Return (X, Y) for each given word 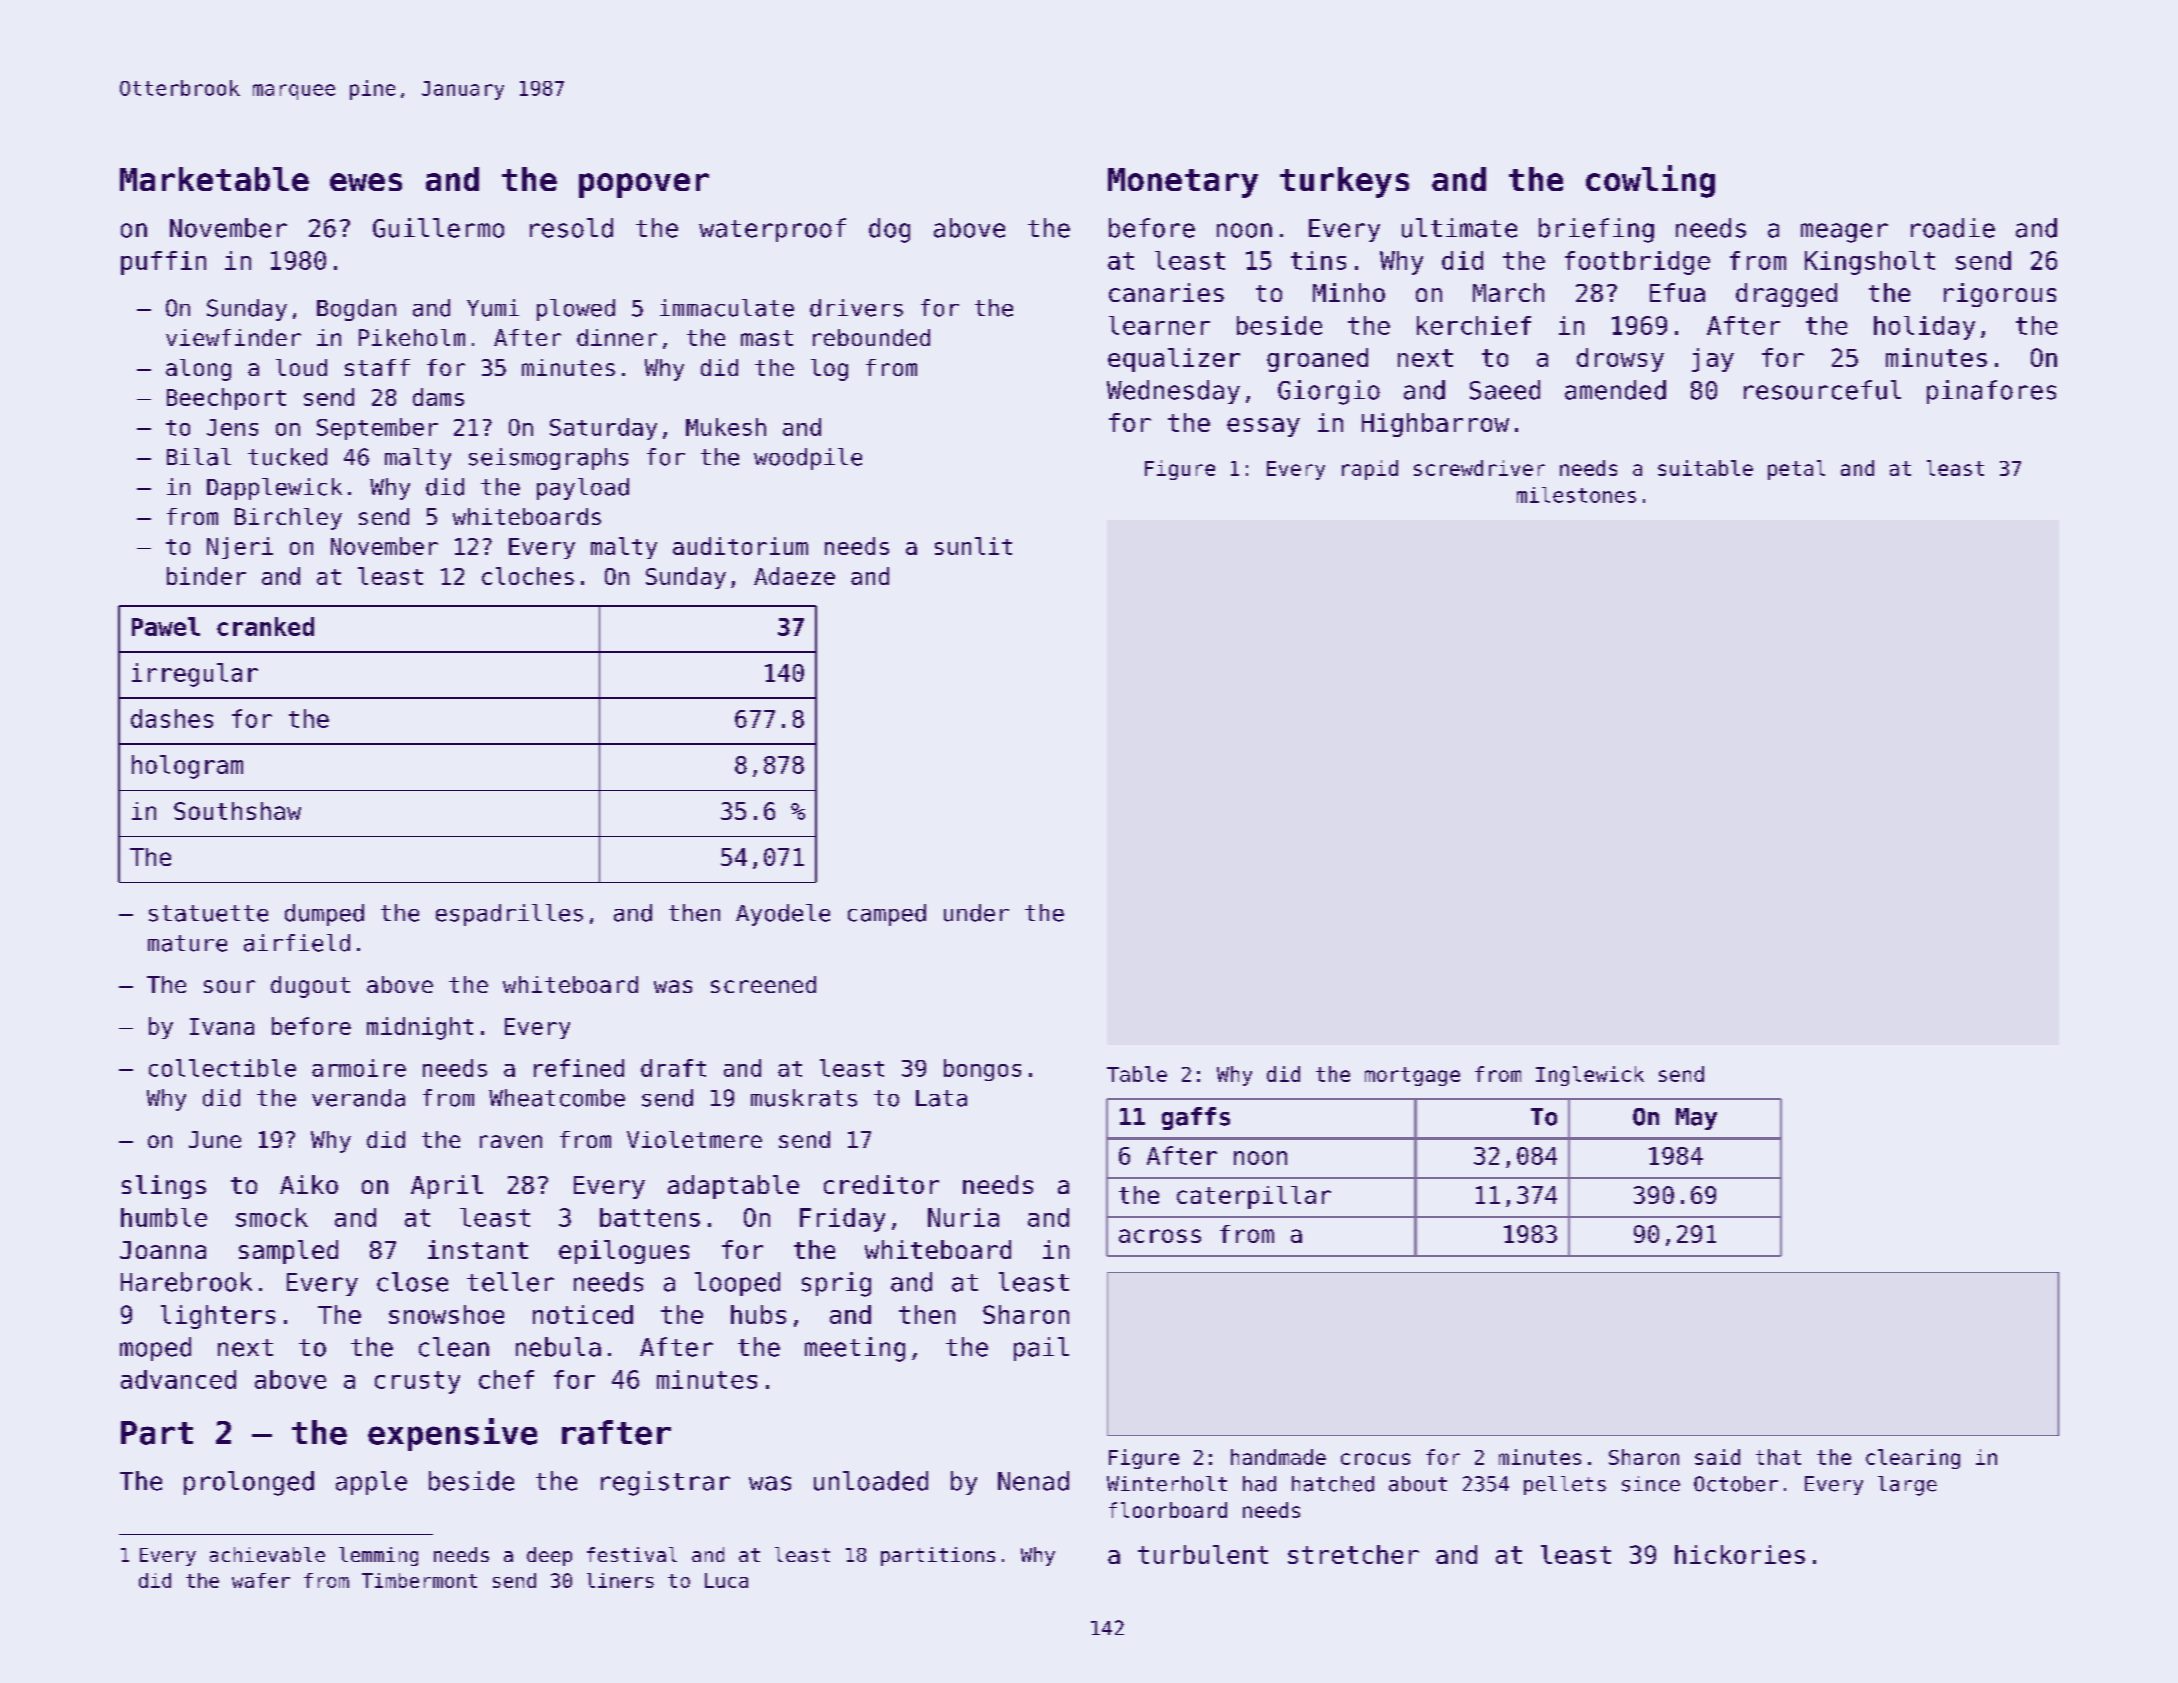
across (1160, 1236)
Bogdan (356, 310)
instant (478, 1249)
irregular (195, 675)
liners (620, 1580)
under (976, 913)
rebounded (871, 337)
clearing (1913, 1459)
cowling (1650, 181)
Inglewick (1590, 1076)
